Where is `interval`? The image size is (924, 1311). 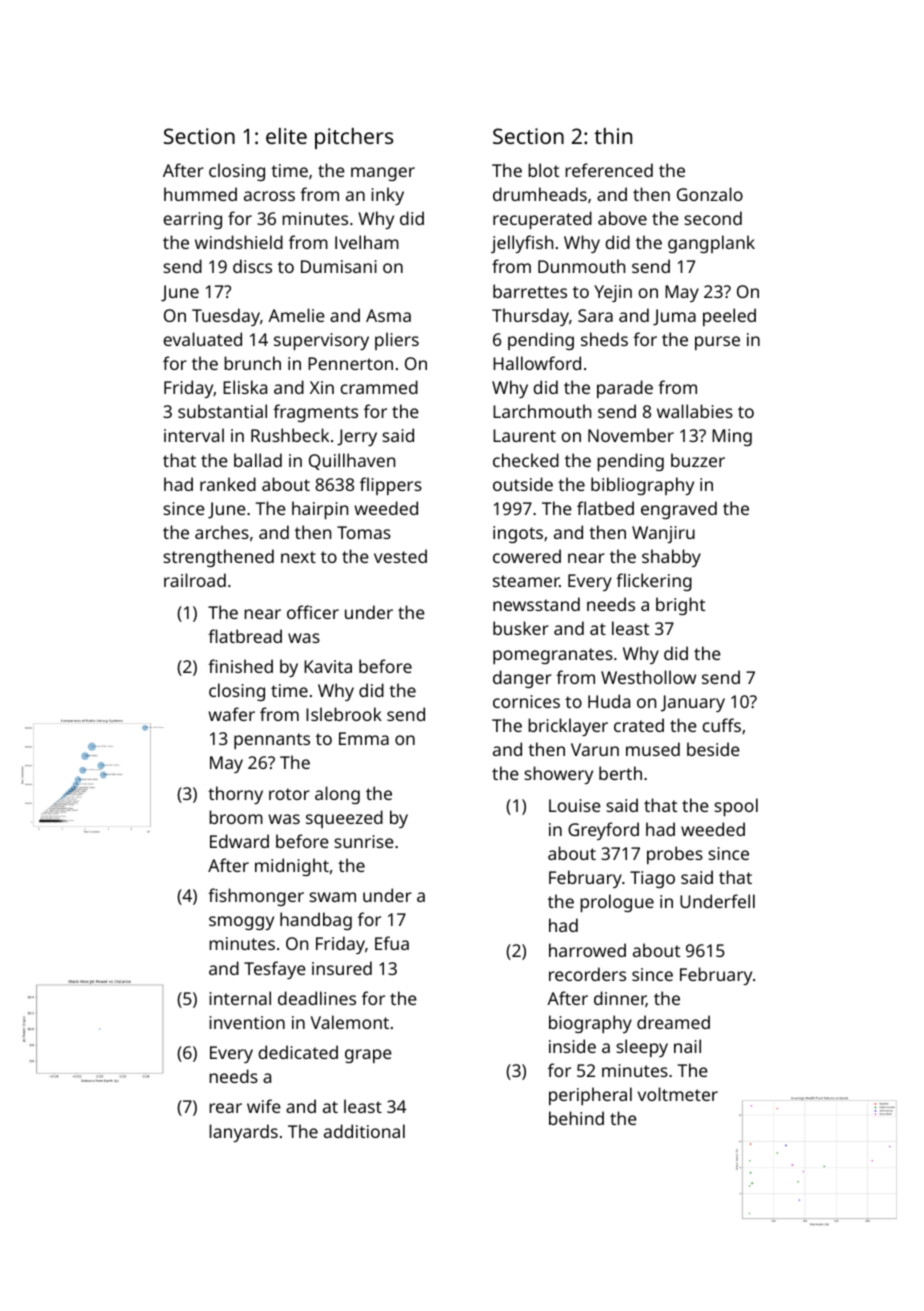 interval is located at coordinates (194, 435).
